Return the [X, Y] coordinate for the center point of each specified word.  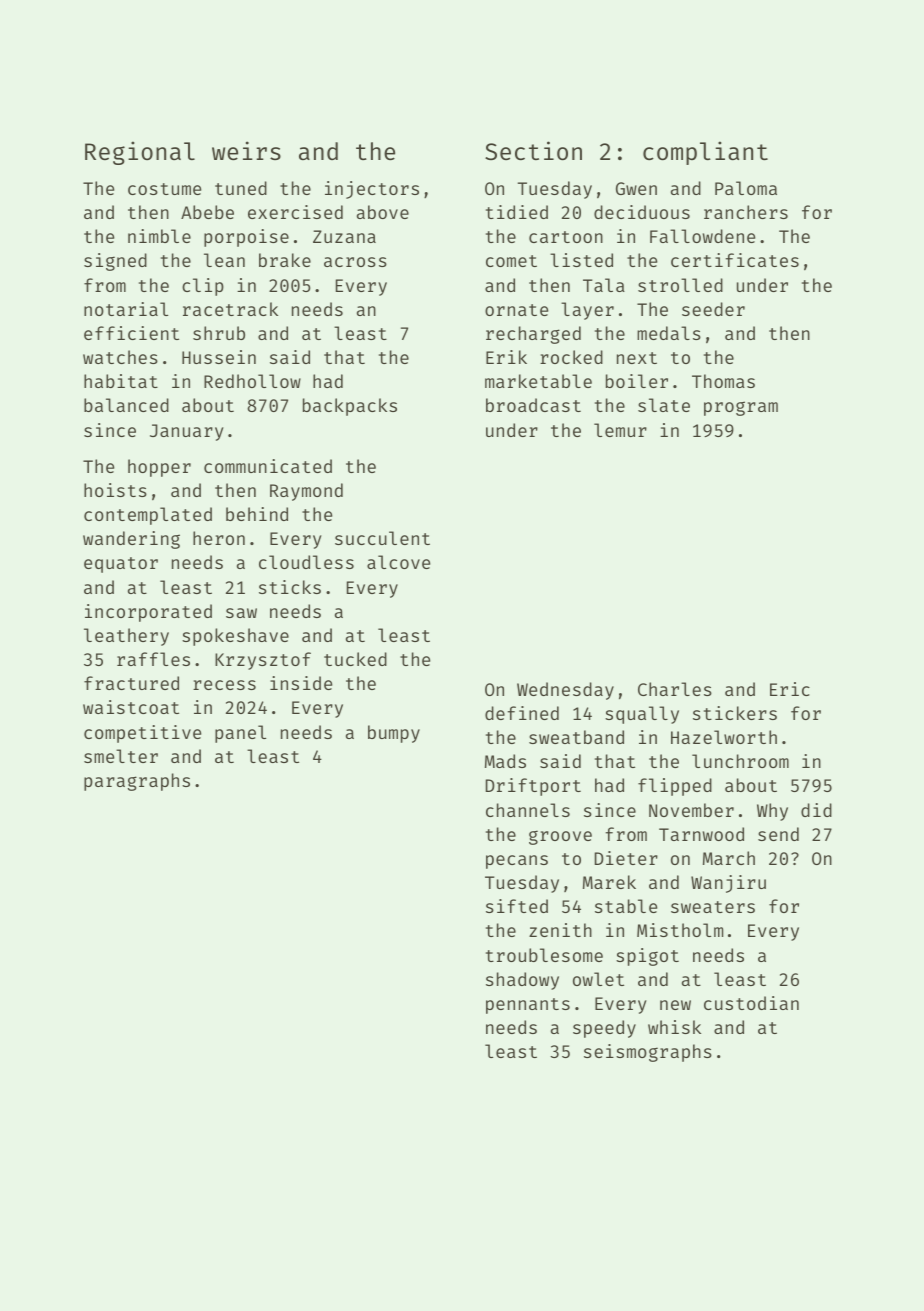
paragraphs [137, 782]
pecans [517, 862]
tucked [355, 659]
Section [533, 150]
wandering [131, 540]
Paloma [746, 188]
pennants [528, 1006]
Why [772, 812]
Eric [790, 689]
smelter [121, 756]
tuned [241, 188]
